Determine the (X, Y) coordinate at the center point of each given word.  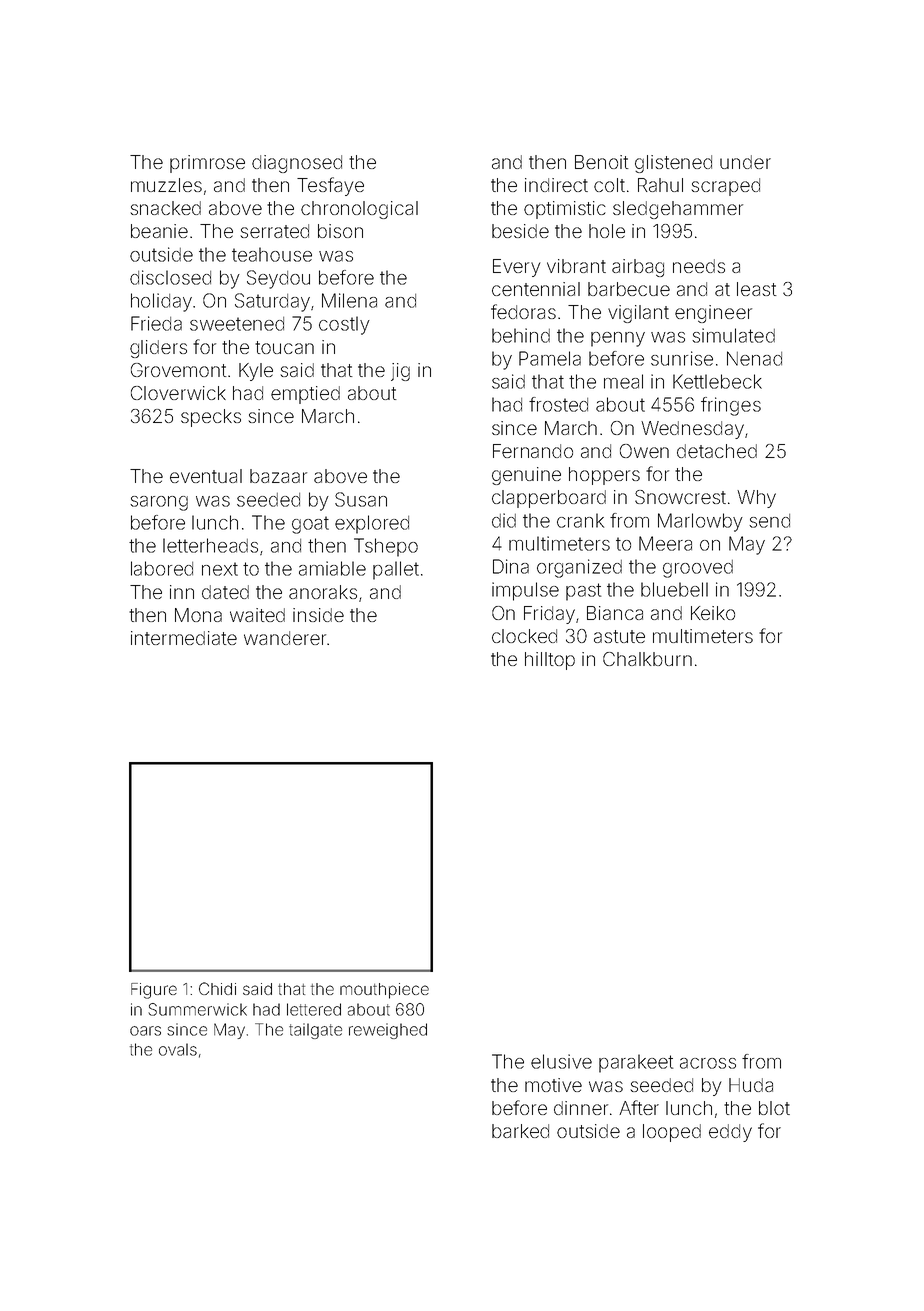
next (220, 569)
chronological (359, 210)
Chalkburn (647, 659)
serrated (274, 231)
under (745, 162)
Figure (154, 991)
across (708, 1063)
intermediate (184, 638)
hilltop (550, 661)
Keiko (713, 613)
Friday (549, 615)
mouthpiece (384, 991)
